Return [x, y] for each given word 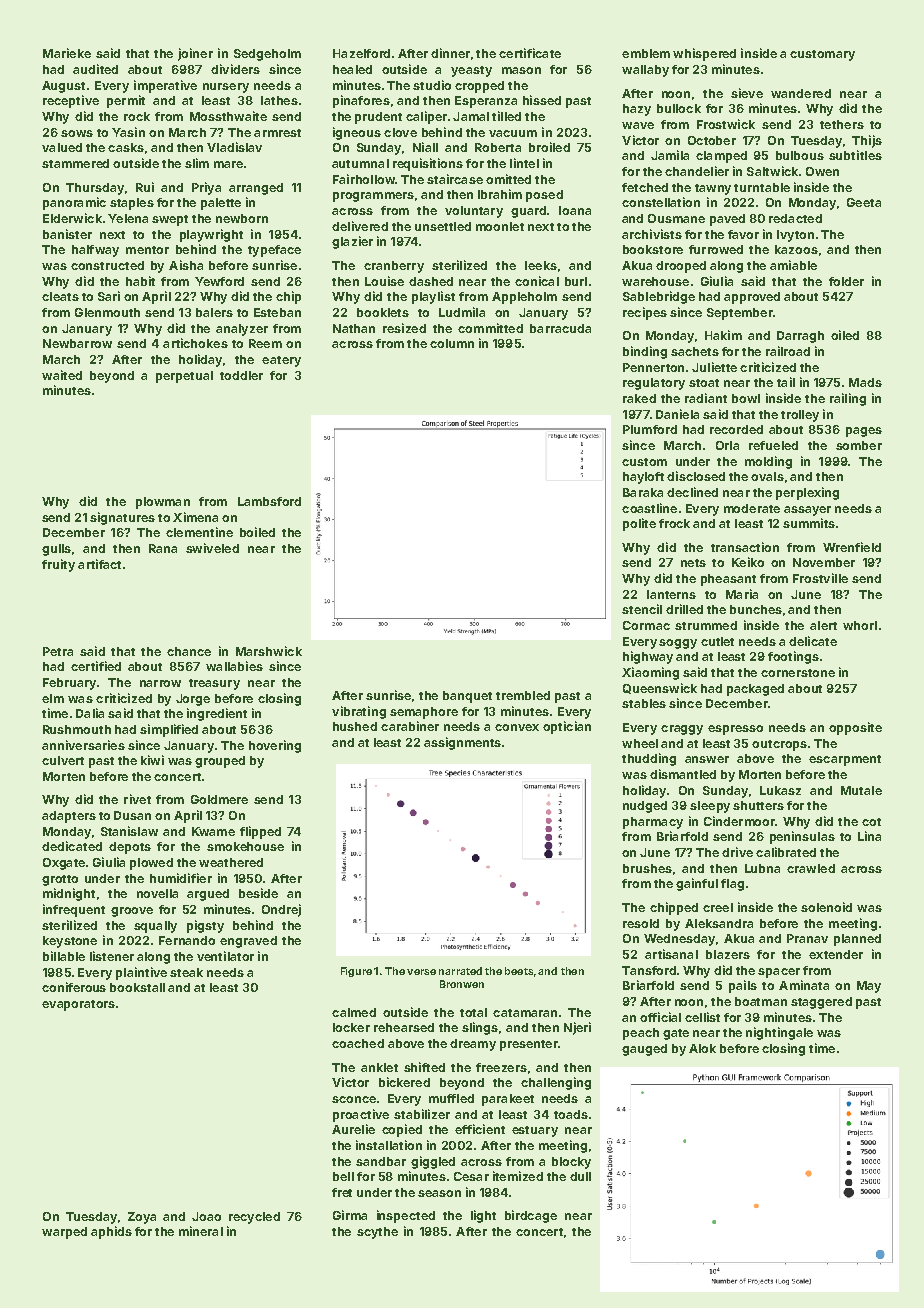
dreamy [473, 1045]
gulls [56, 550]
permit [126, 101]
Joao [206, 1216]
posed [544, 196]
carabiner [410, 726]
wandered [801, 93]
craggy [682, 730]
